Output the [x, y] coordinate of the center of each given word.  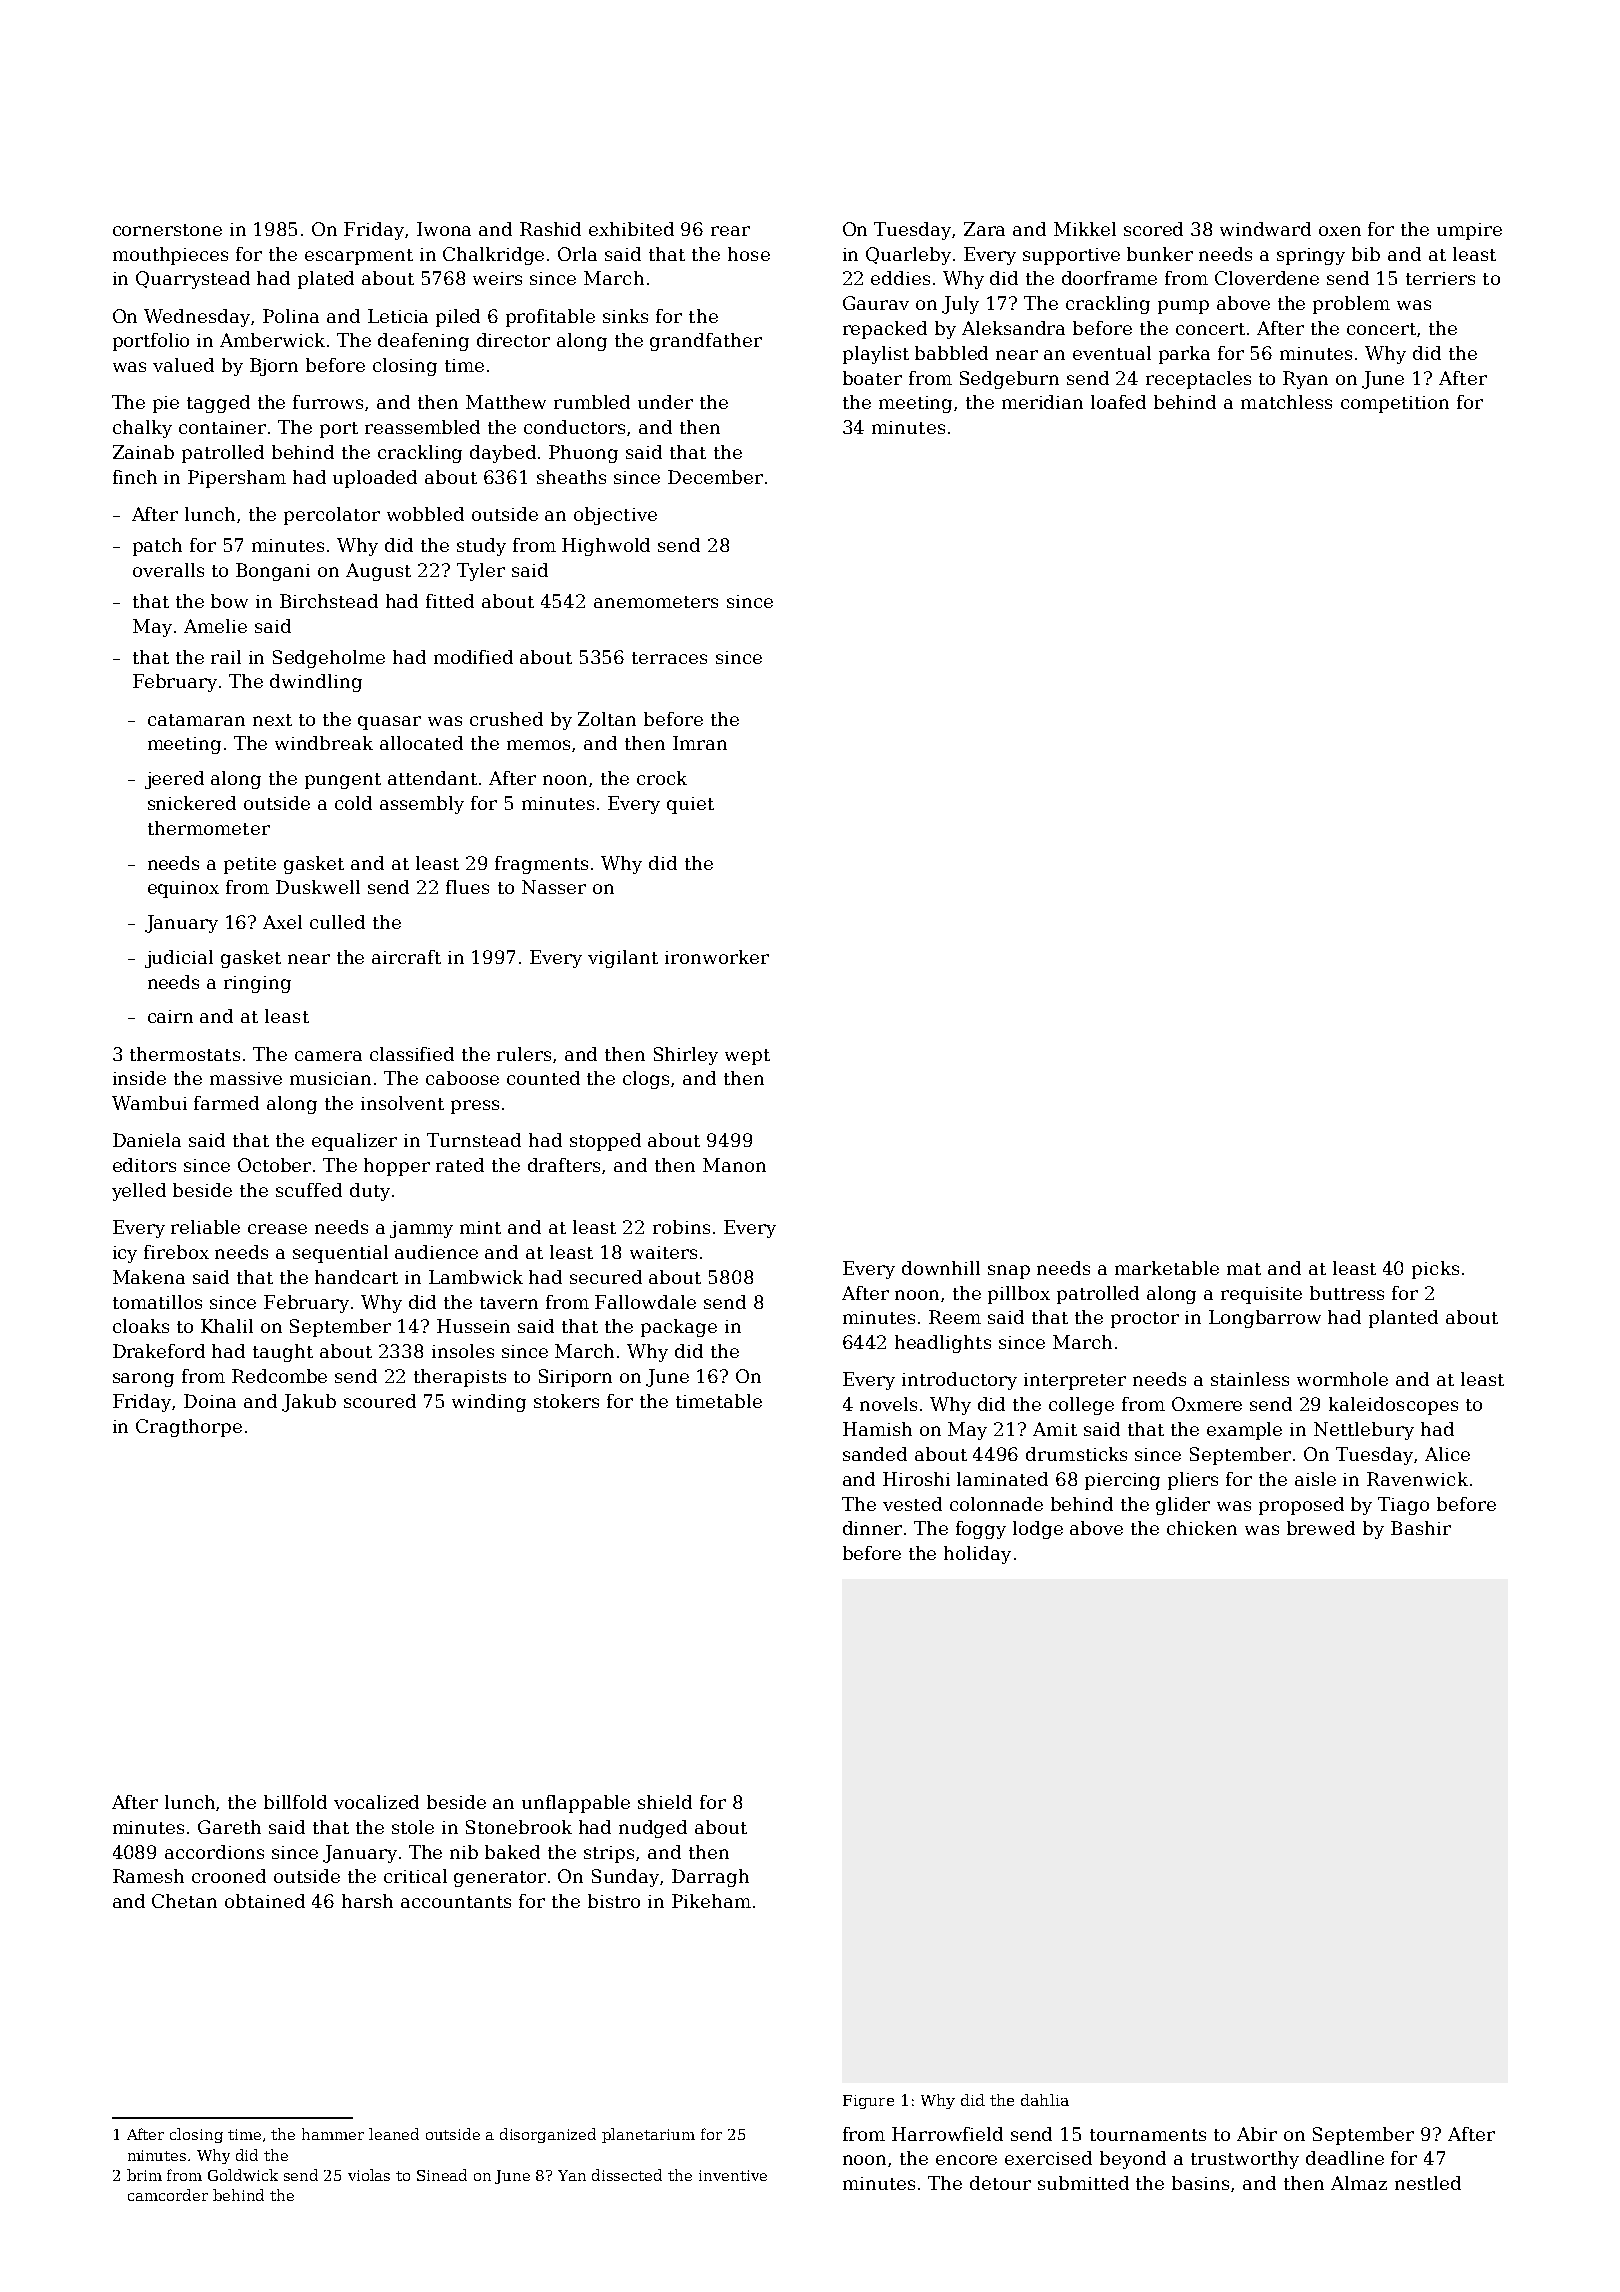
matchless [1286, 402]
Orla [577, 254]
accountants [456, 1902]
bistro [614, 1901]
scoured [380, 1401]
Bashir [1421, 1528]
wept [747, 1057]
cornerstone [167, 230]
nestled [1428, 2183]
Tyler [481, 572]
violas [369, 2175]
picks [1435, 1270]
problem [1351, 305]
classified [412, 1054]
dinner [872, 1528]
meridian [1042, 402]
